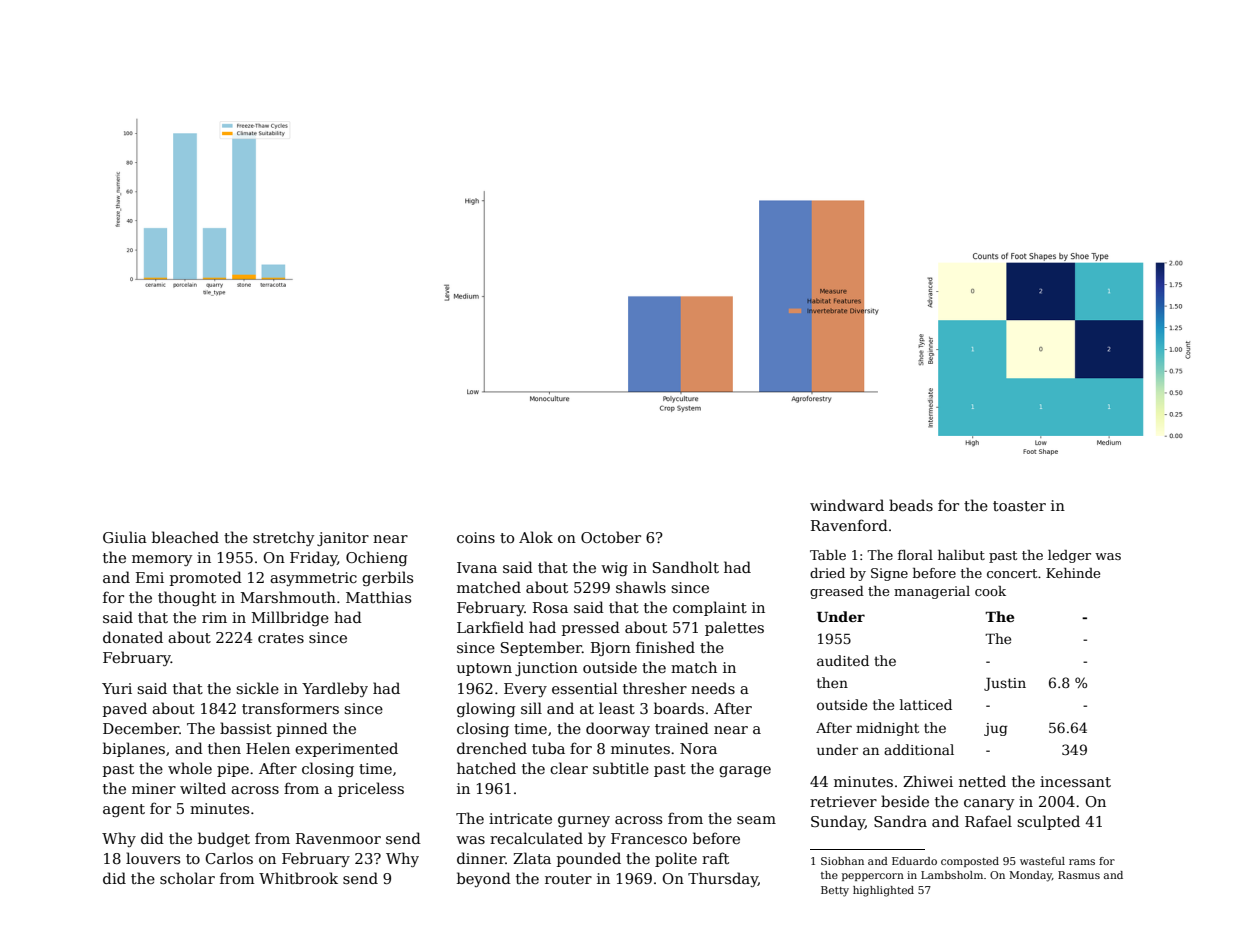 The image size is (1233, 952). Describe the element at coordinates (568, 879) in the screenshot. I see `router` at that location.
